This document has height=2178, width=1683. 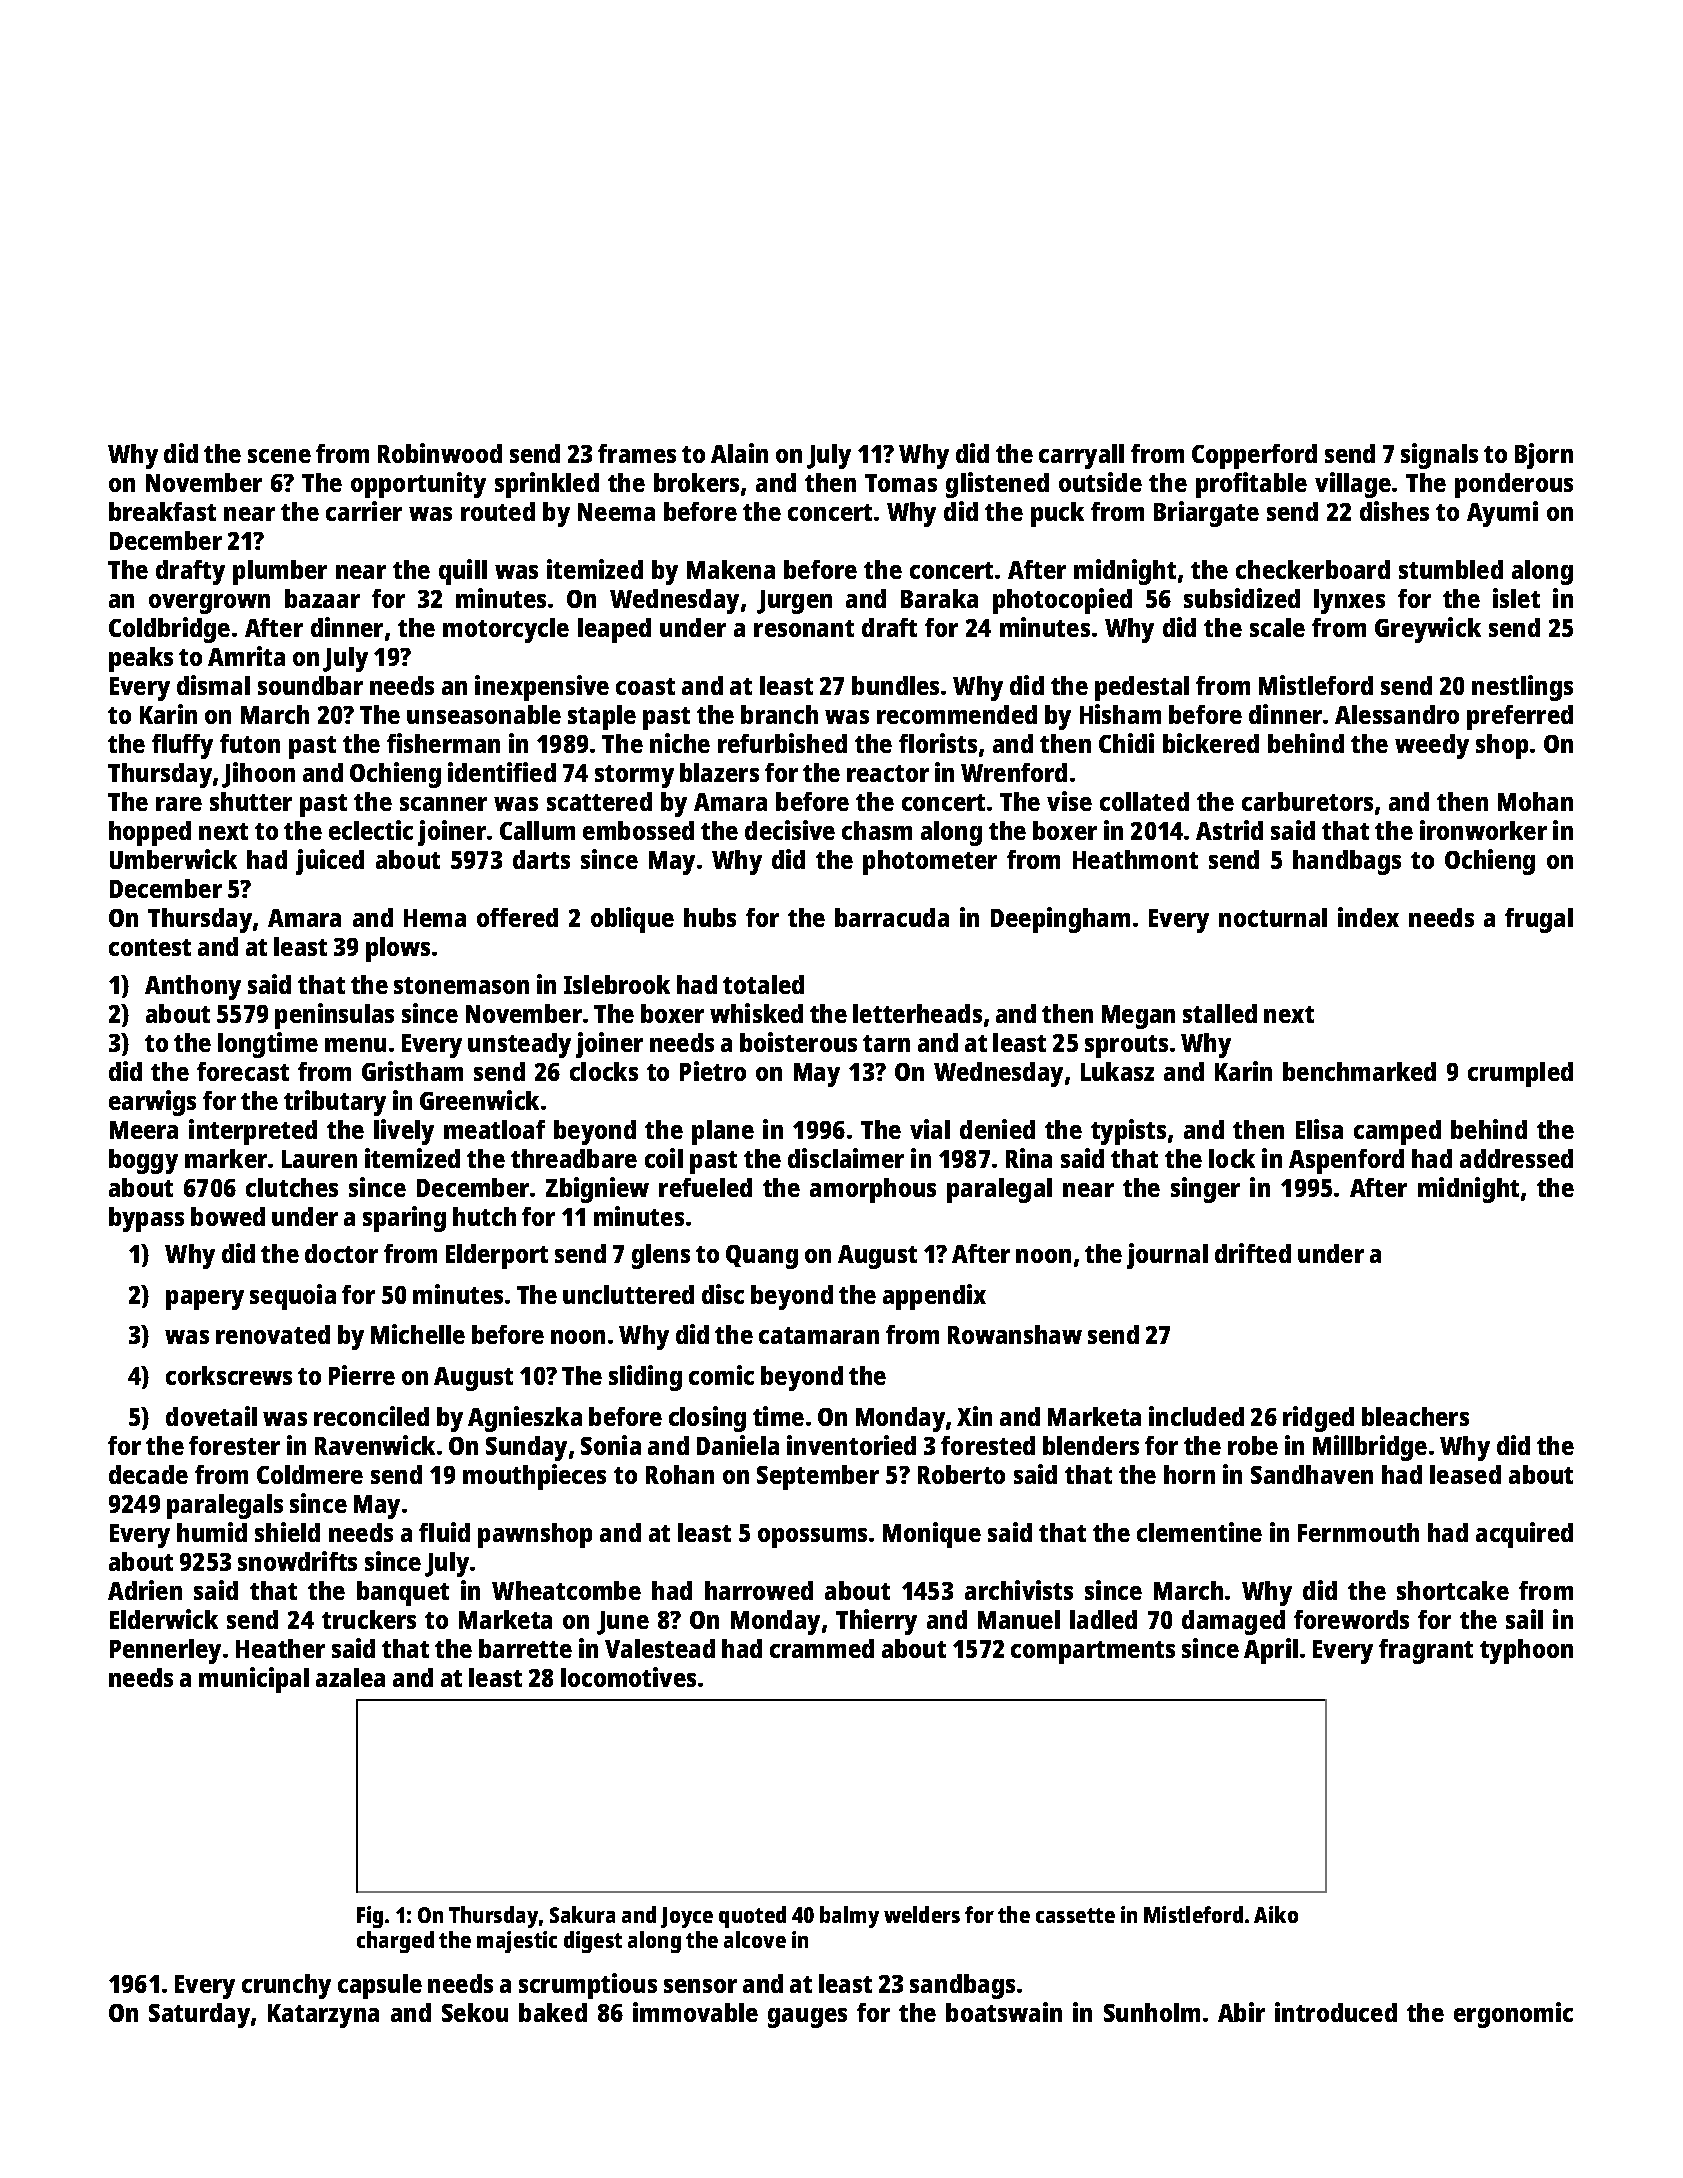 What do you see at coordinates (939, 598) in the document?
I see `Baraka` at bounding box center [939, 598].
